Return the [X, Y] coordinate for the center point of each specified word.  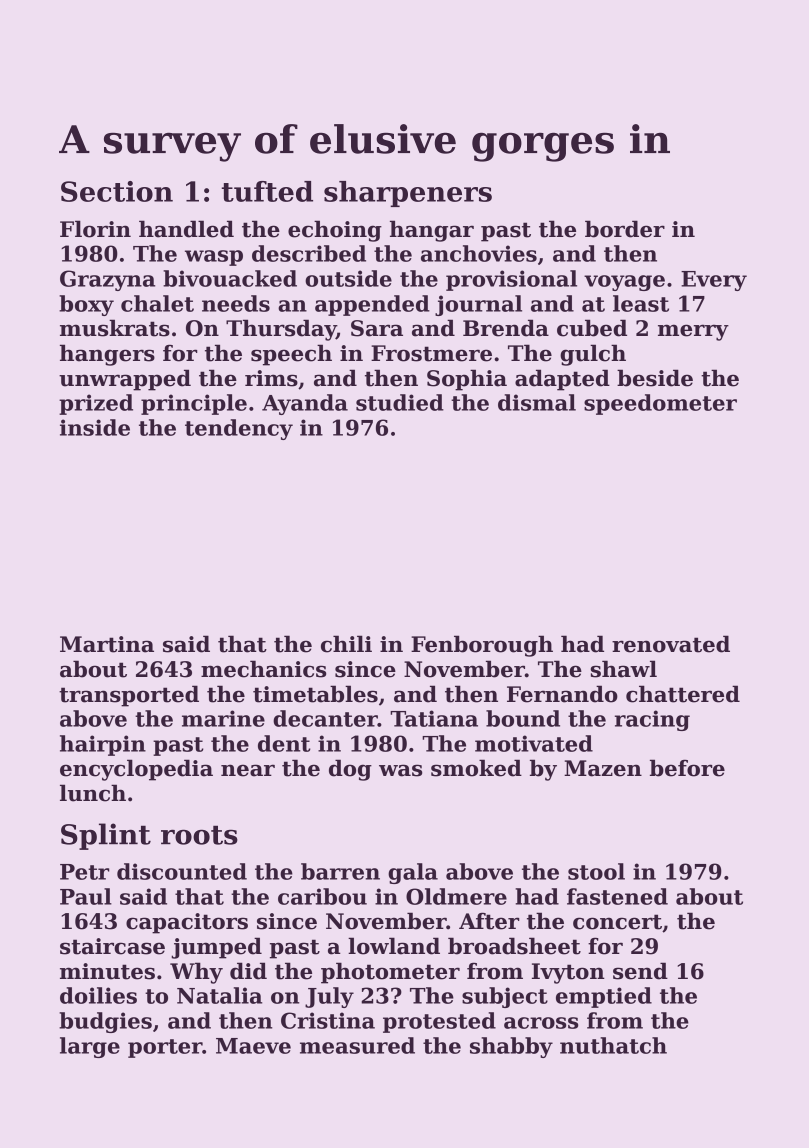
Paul [86, 896]
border [625, 229]
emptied [604, 997]
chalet [157, 303]
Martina [107, 644]
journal [478, 305]
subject [505, 997]
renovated [671, 644]
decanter [325, 718]
